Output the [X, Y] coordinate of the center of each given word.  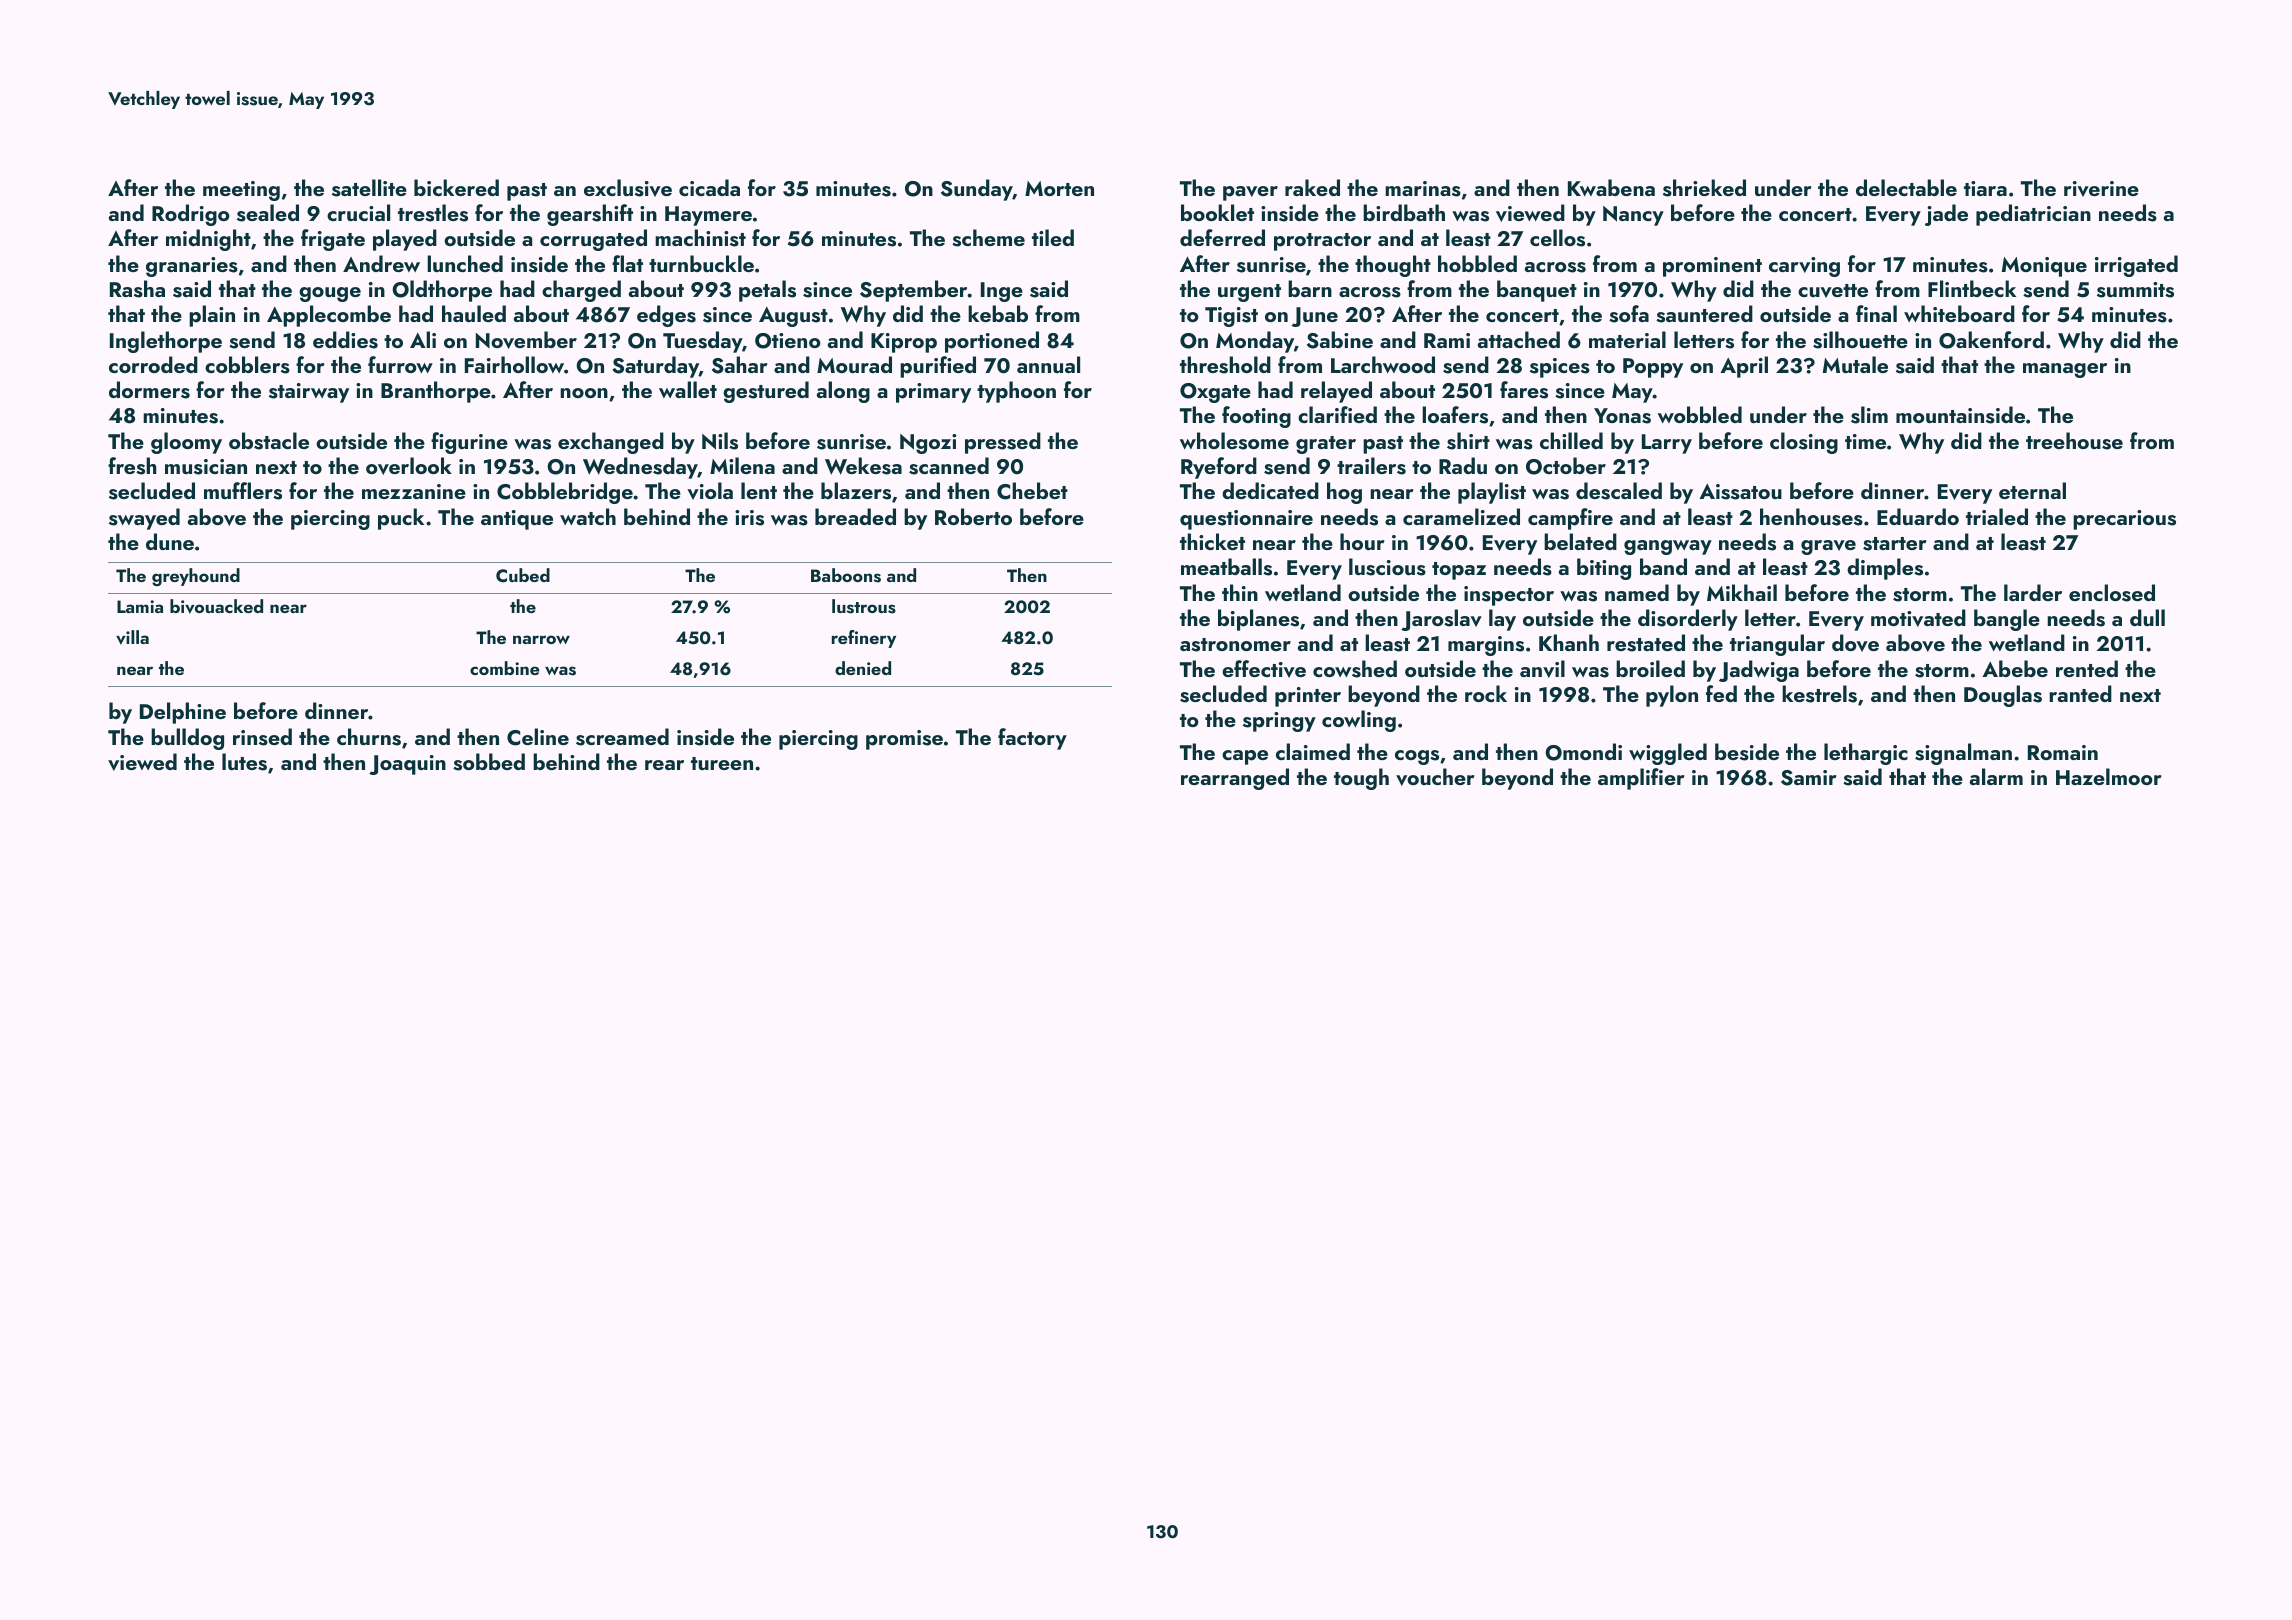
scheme [988, 238]
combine [505, 668]
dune [170, 541]
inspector [1509, 596]
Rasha [137, 289]
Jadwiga [1759, 671]
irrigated [2136, 266]
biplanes [1258, 620]
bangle [2007, 620]
